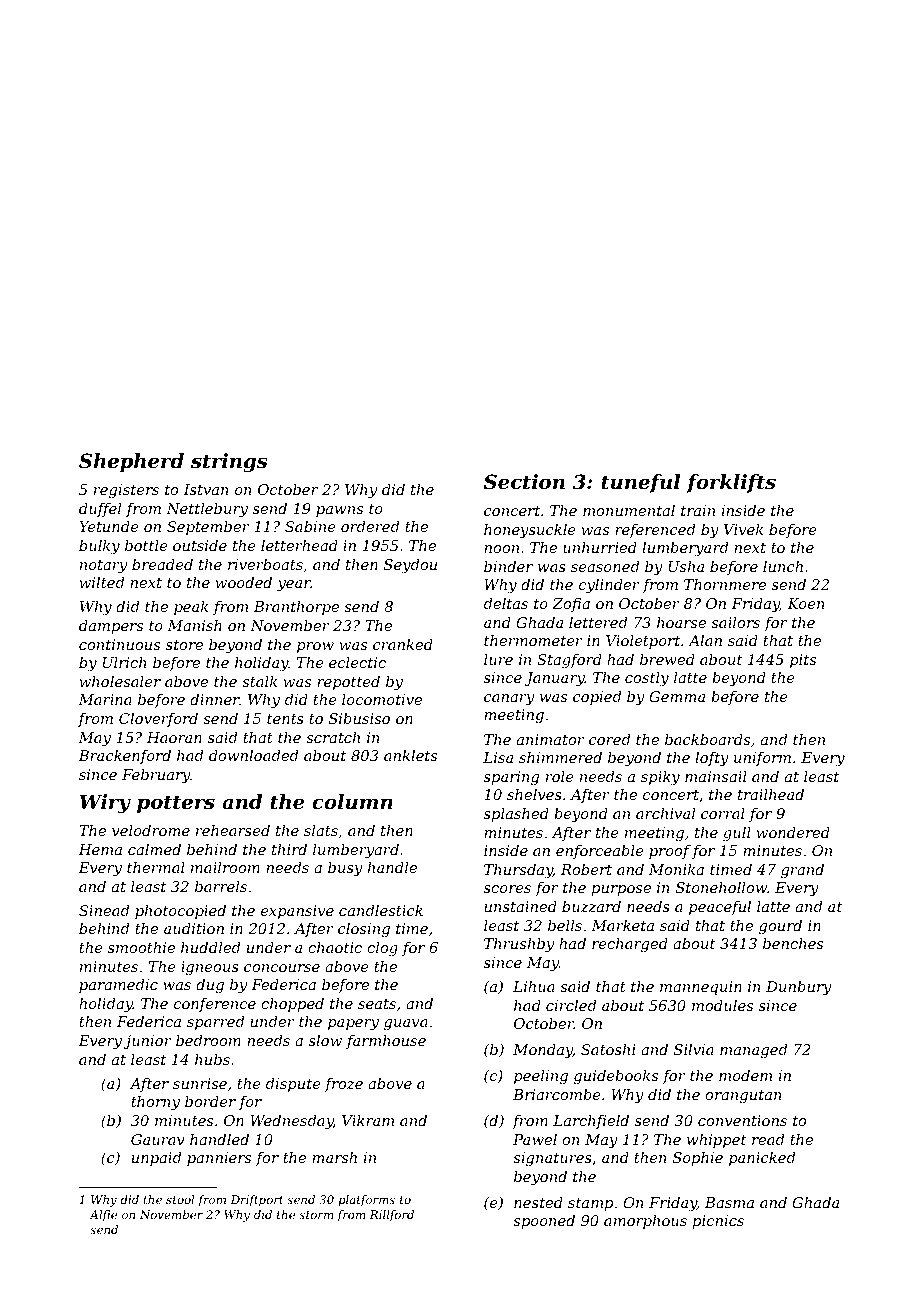 The image size is (924, 1308). Describe the element at coordinates (802, 871) in the page. I see `grand` at that location.
